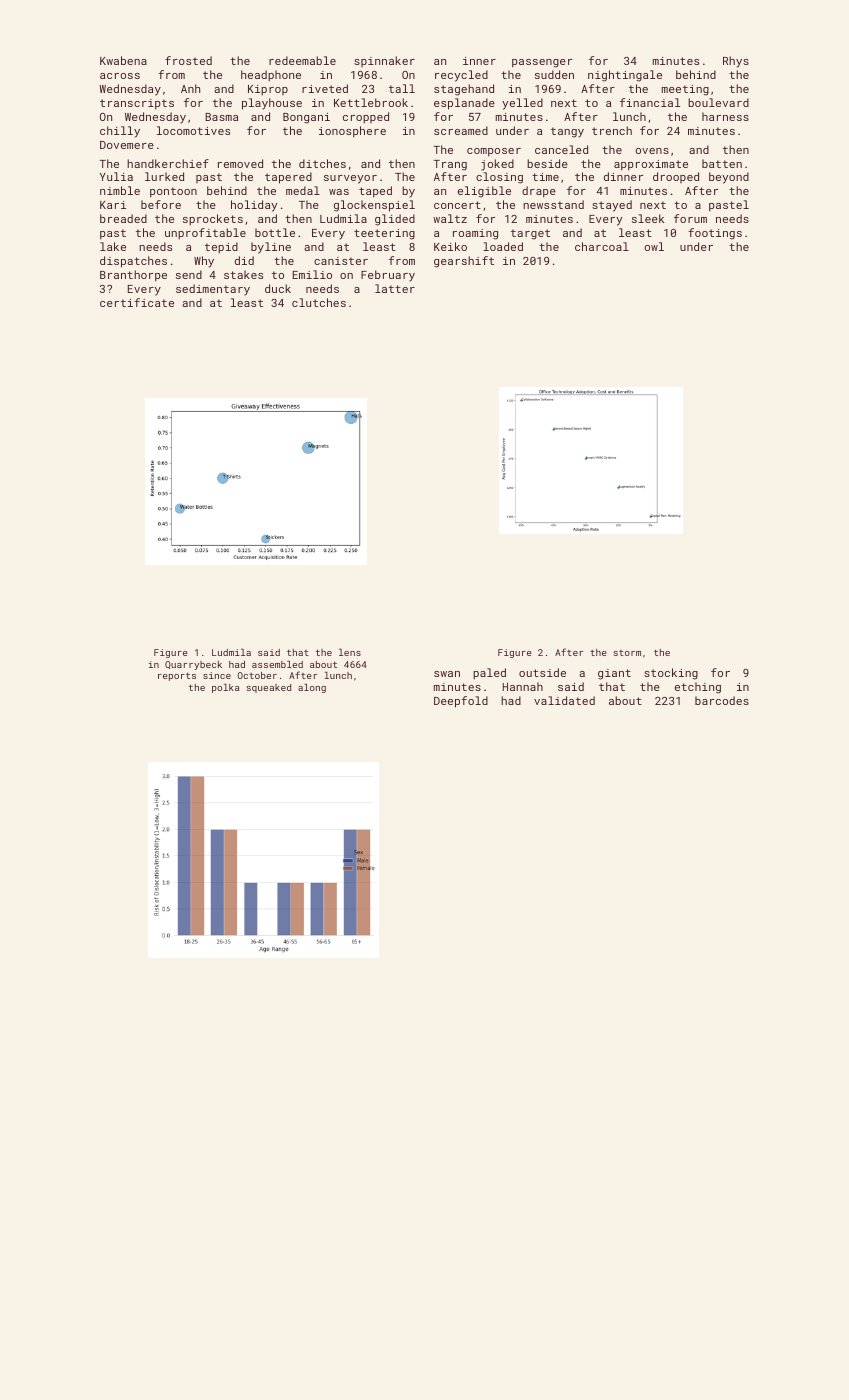 Image resolution: width=849 pixels, height=1400 pixels. What do you see at coordinates (564, 700) in the screenshot?
I see `validated` at bounding box center [564, 700].
